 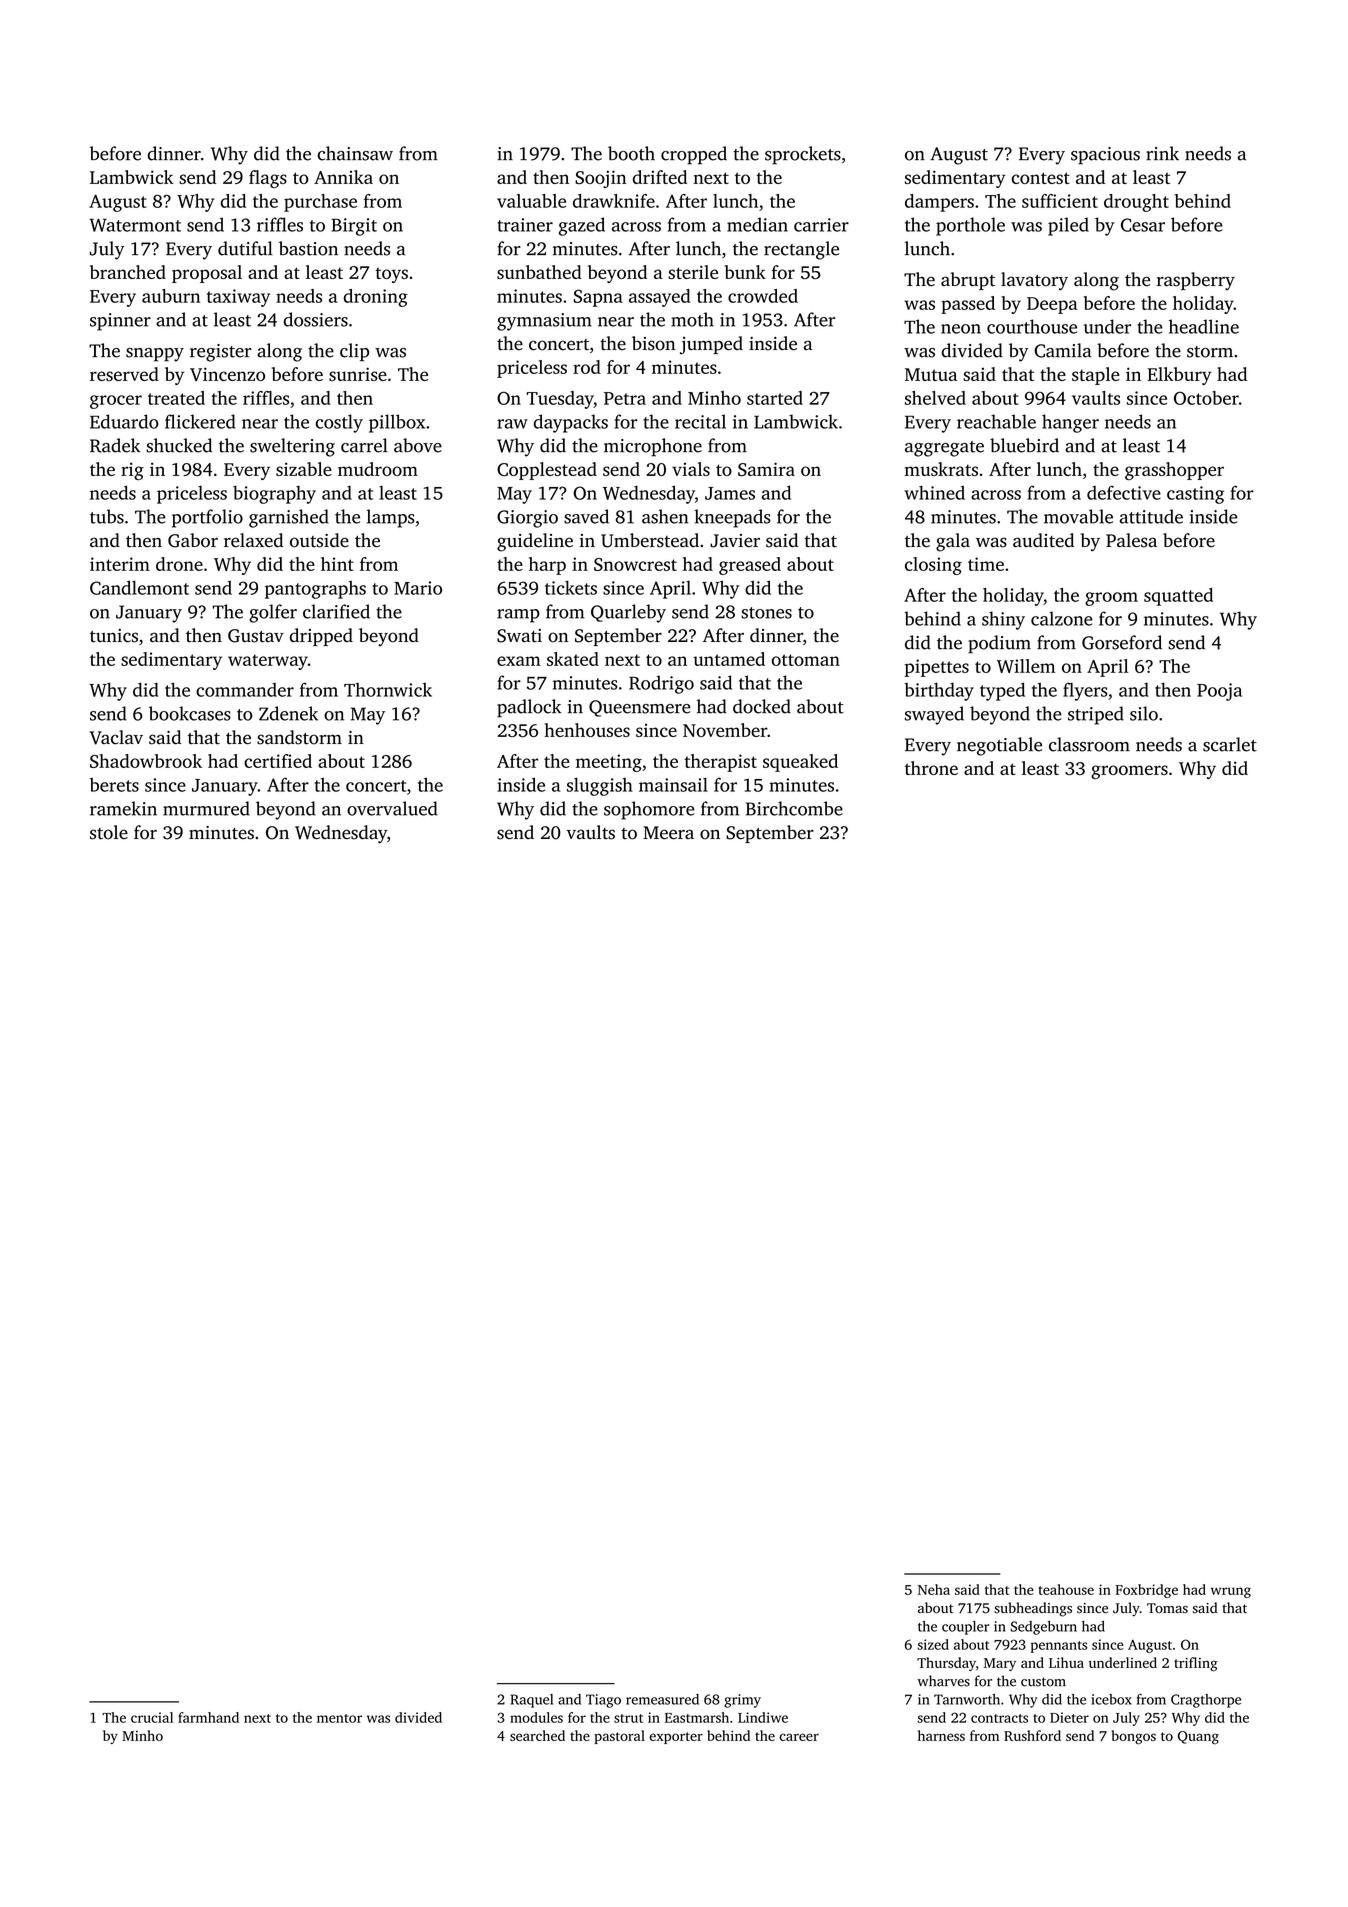 What do you see at coordinates (135, 225) in the image?
I see `Watermont` at bounding box center [135, 225].
